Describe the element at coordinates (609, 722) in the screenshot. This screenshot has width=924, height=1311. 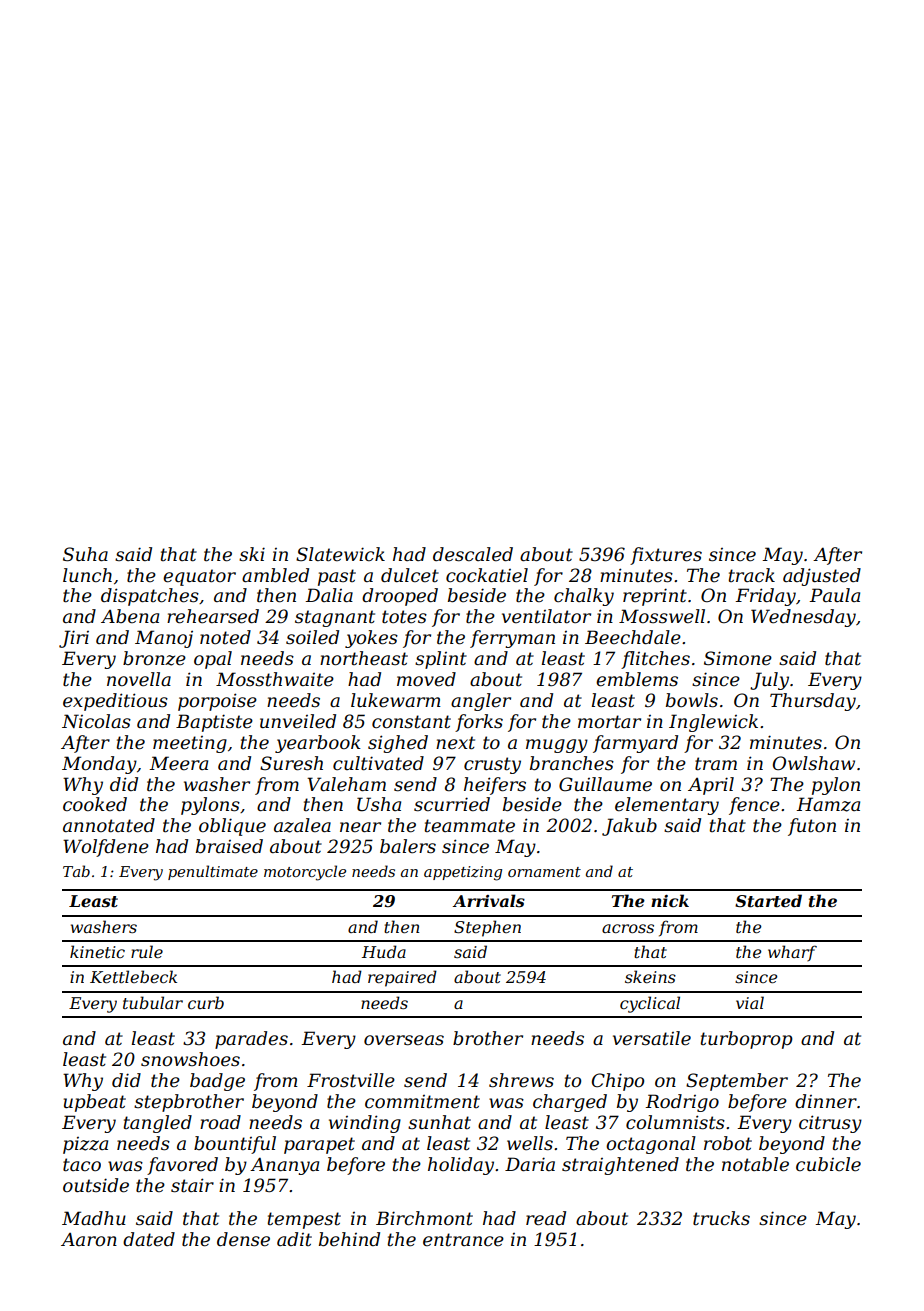
I see `mortar` at that location.
